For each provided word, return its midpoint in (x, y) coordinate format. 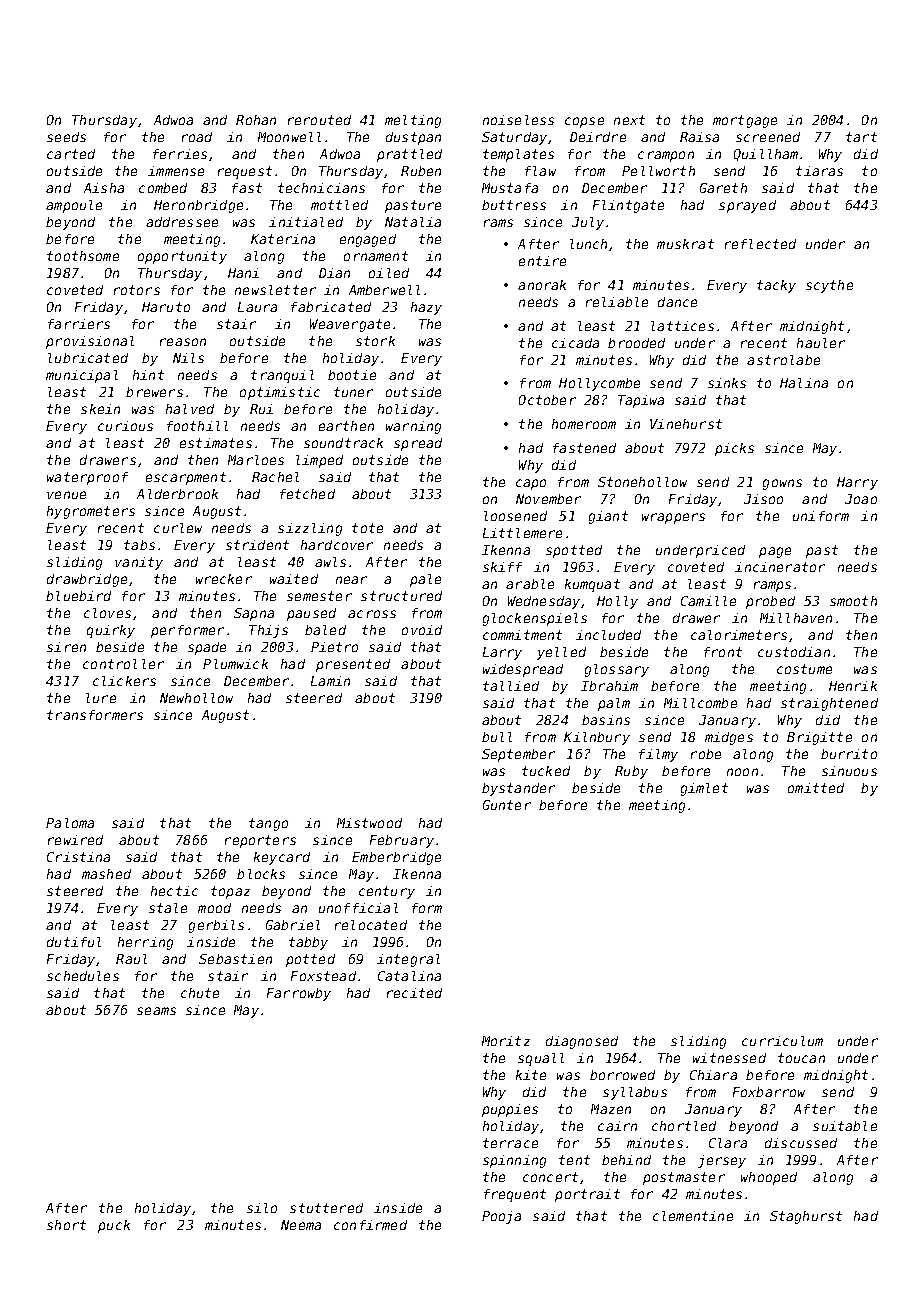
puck (114, 1226)
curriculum (782, 1041)
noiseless (518, 120)
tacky (776, 286)
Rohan (256, 120)
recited (414, 993)
